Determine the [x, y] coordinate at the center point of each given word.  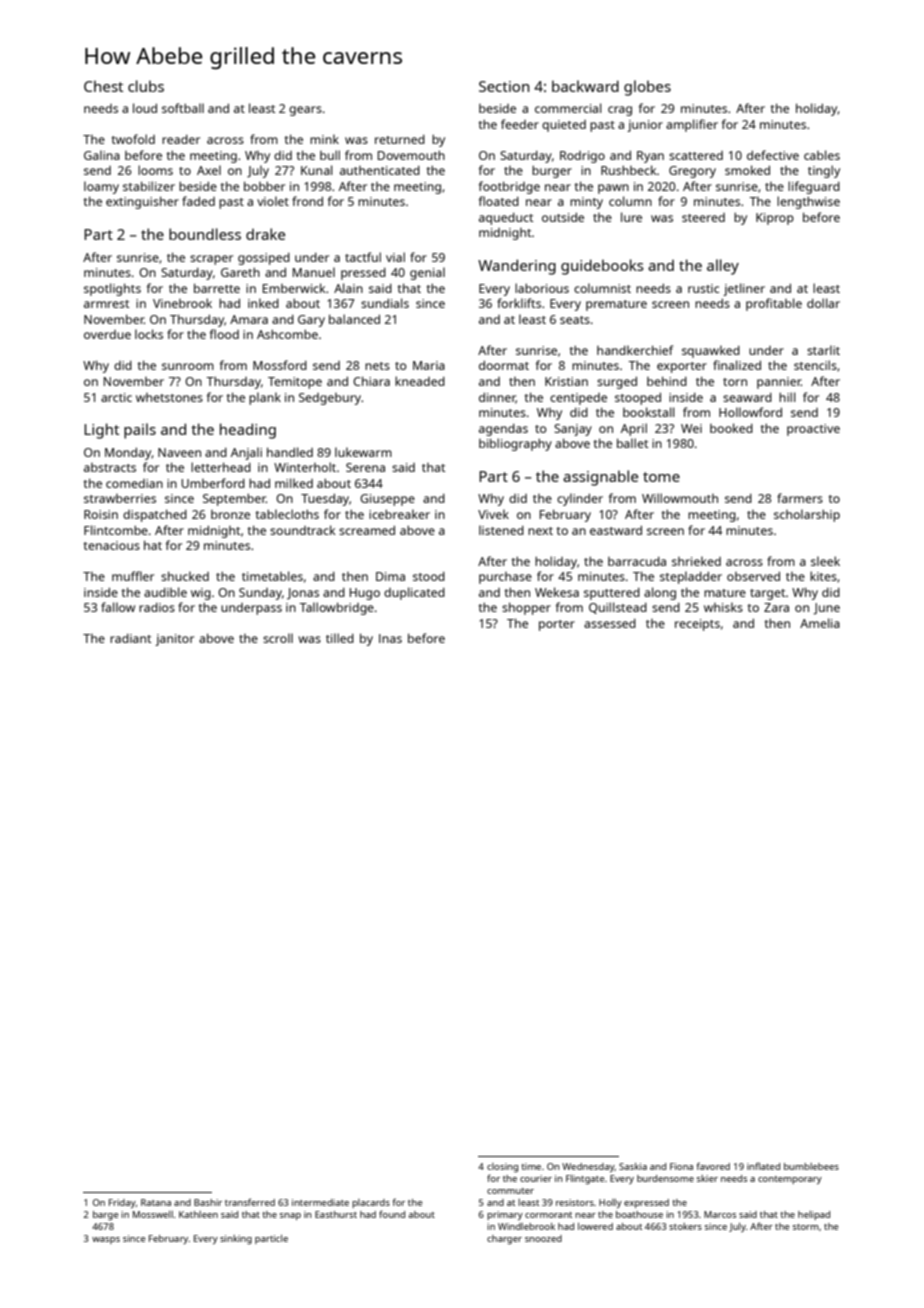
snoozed [543, 1238]
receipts [697, 625]
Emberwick [294, 288]
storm [806, 1227]
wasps [106, 1240]
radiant [131, 638]
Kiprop [775, 219]
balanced [354, 319]
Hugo [365, 594]
